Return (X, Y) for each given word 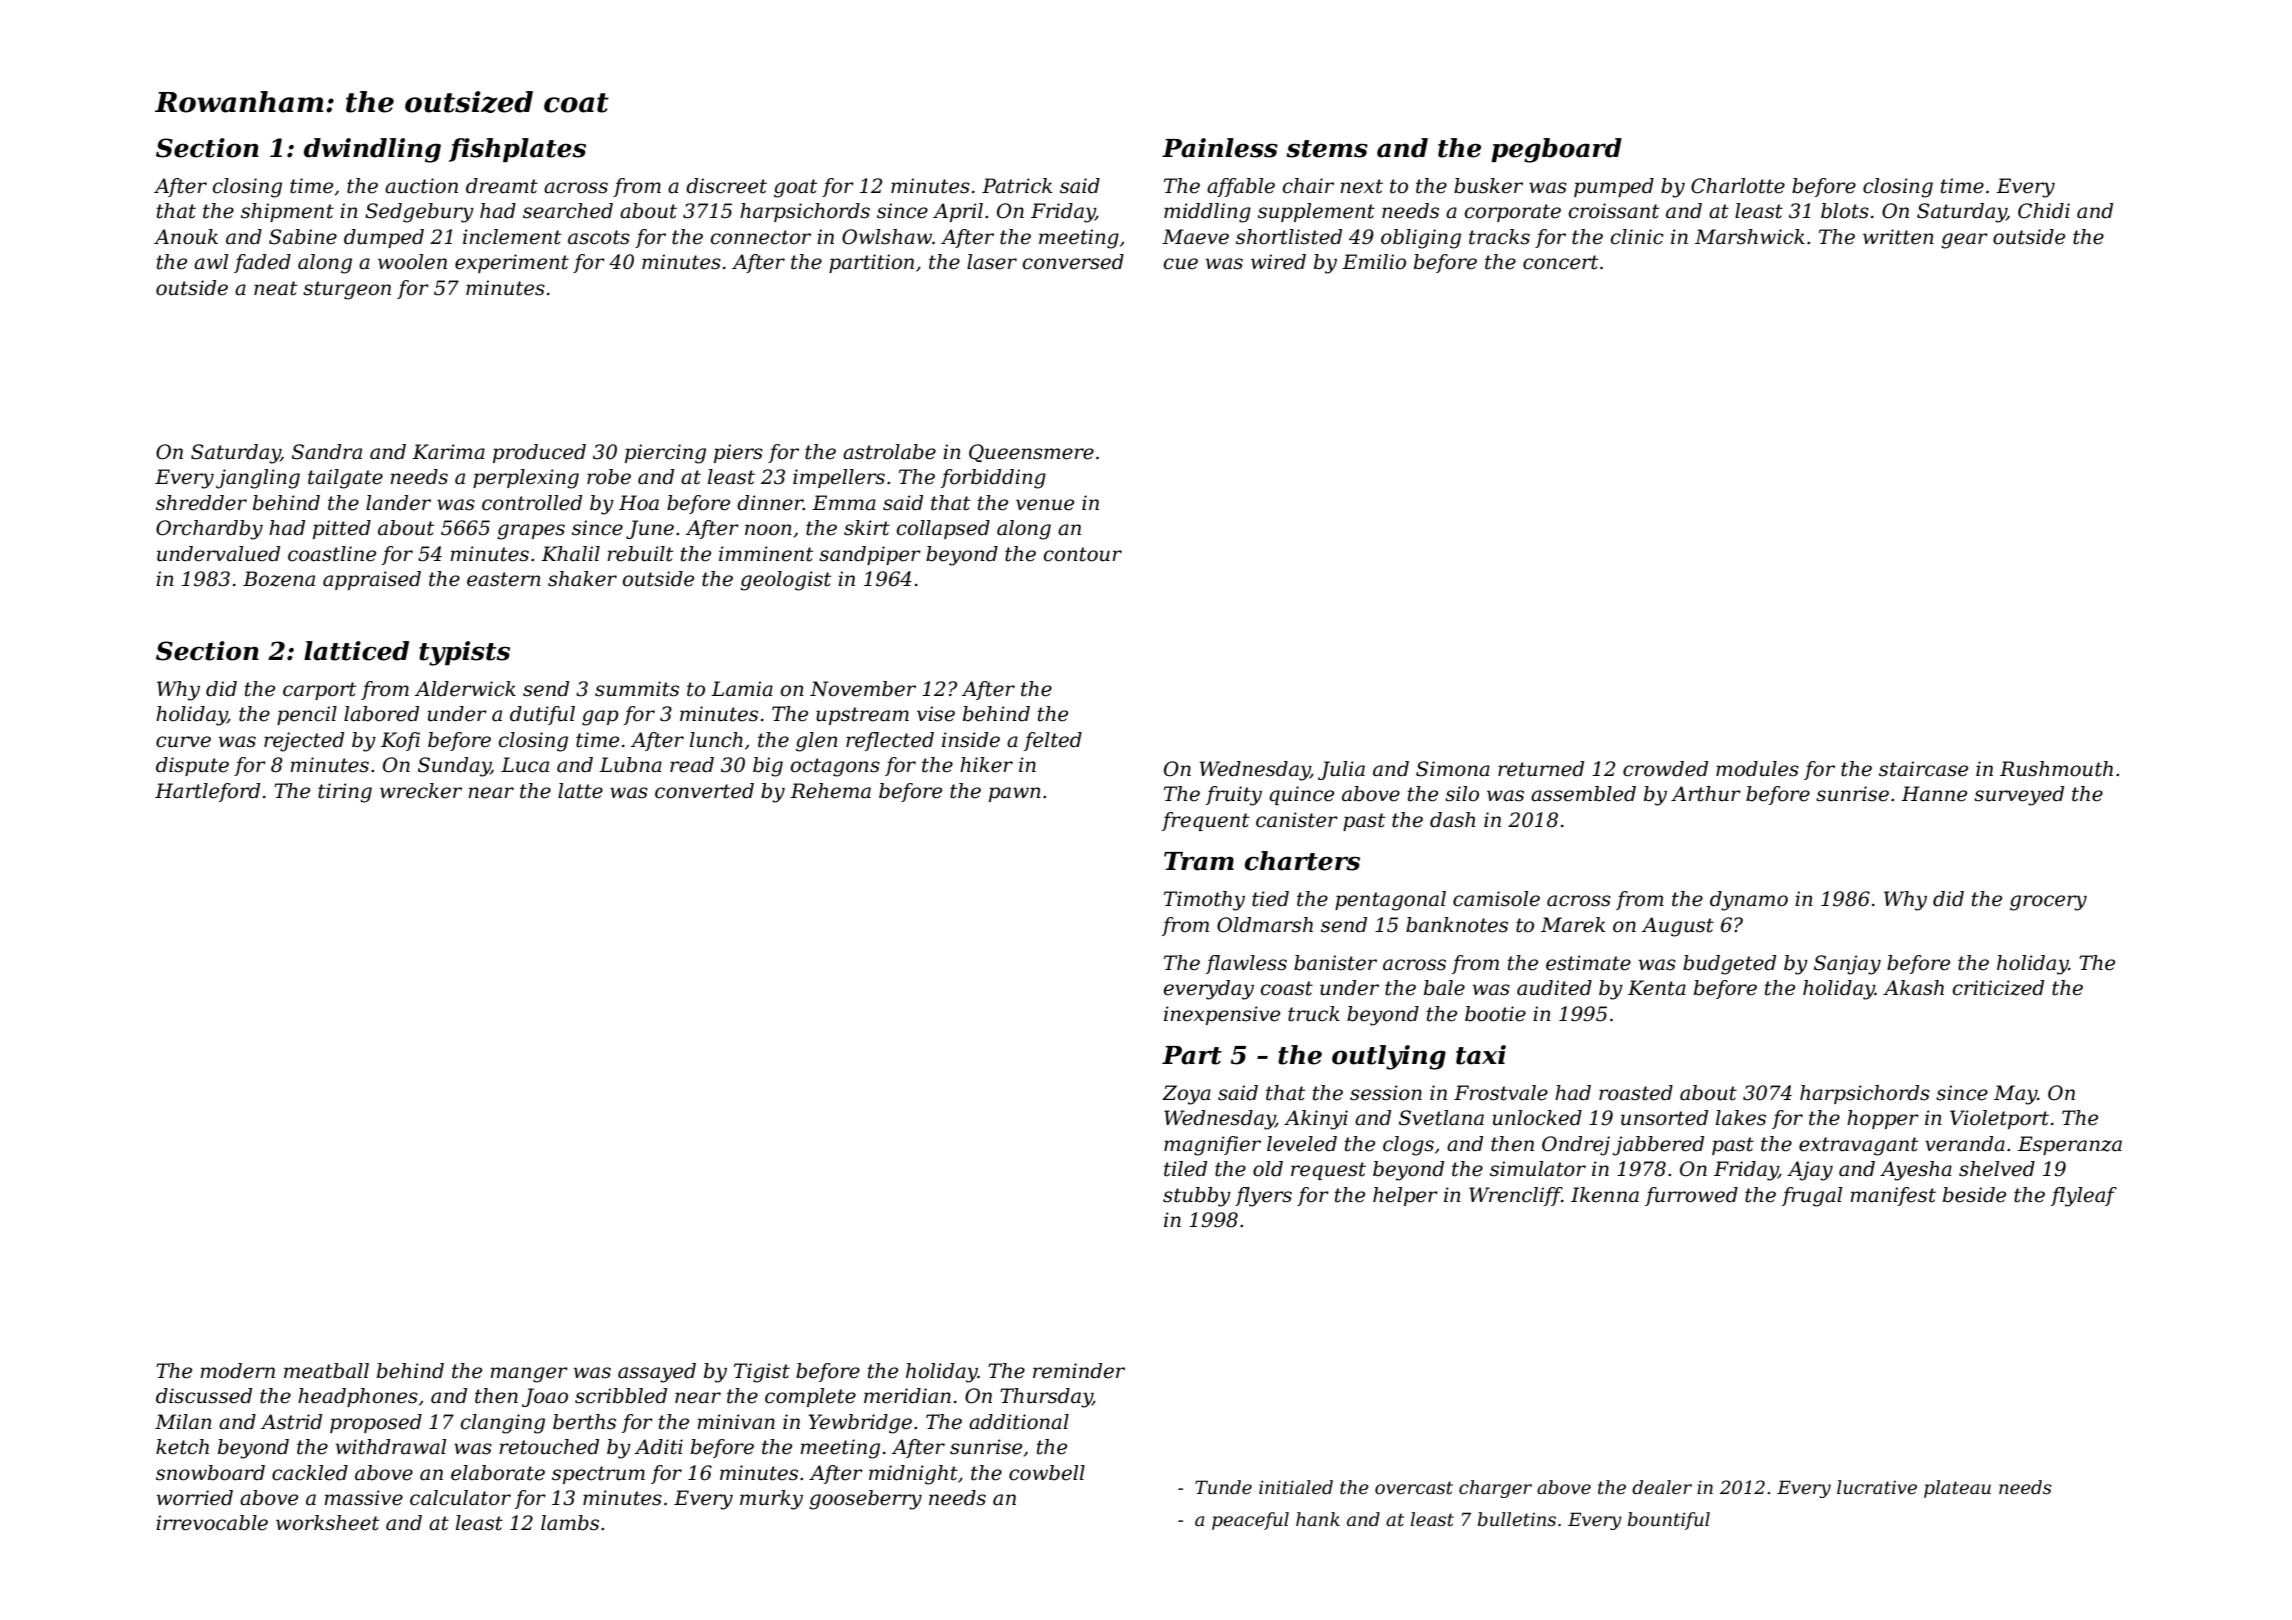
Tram (1199, 861)
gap (600, 718)
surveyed (2019, 796)
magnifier (1212, 1146)
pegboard (1556, 150)
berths (584, 1422)
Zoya (1186, 1095)
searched (568, 211)
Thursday (1046, 1398)
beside (1974, 1195)
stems (1327, 149)
